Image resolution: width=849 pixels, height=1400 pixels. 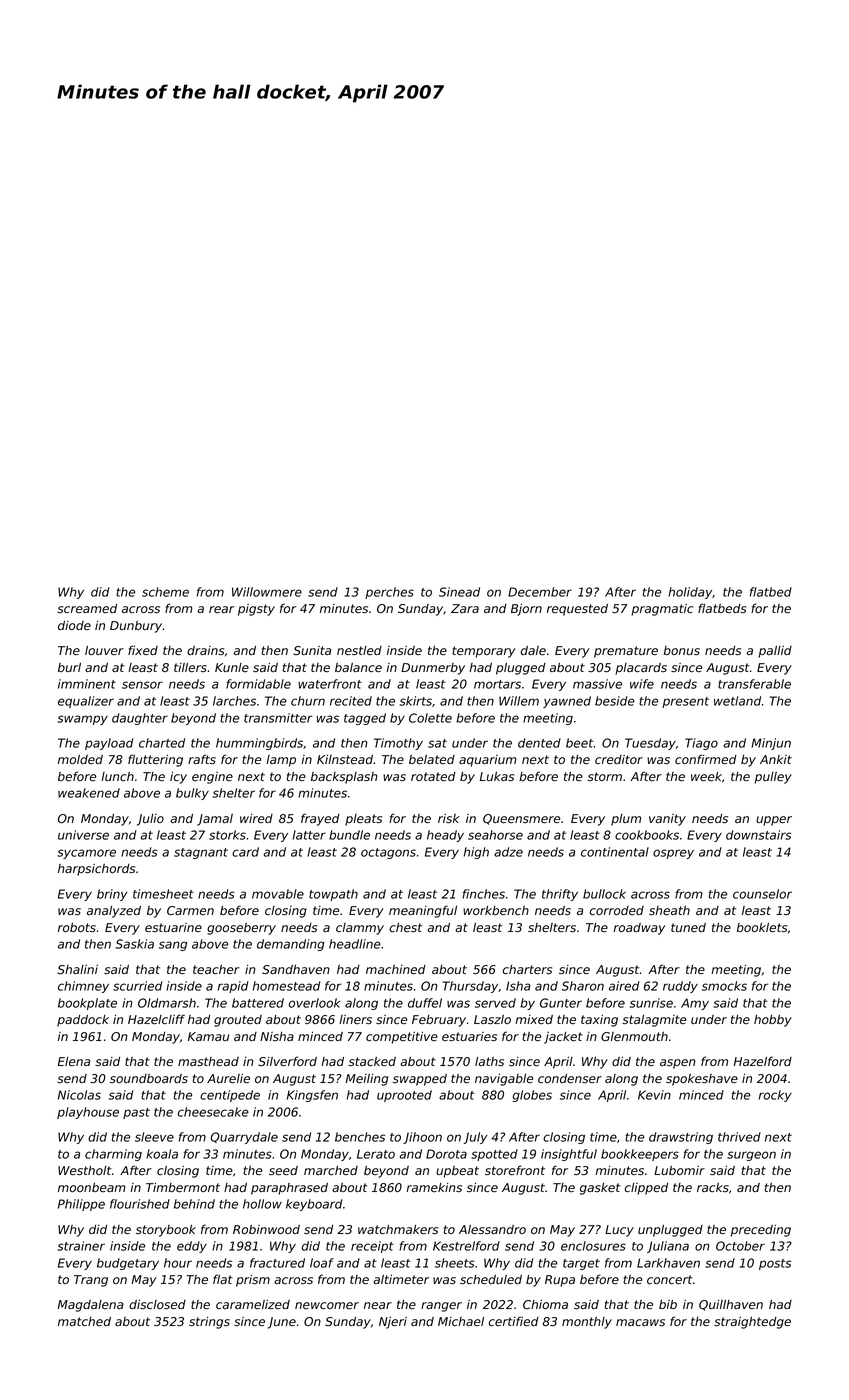 I want to click on week, so click(x=706, y=776).
